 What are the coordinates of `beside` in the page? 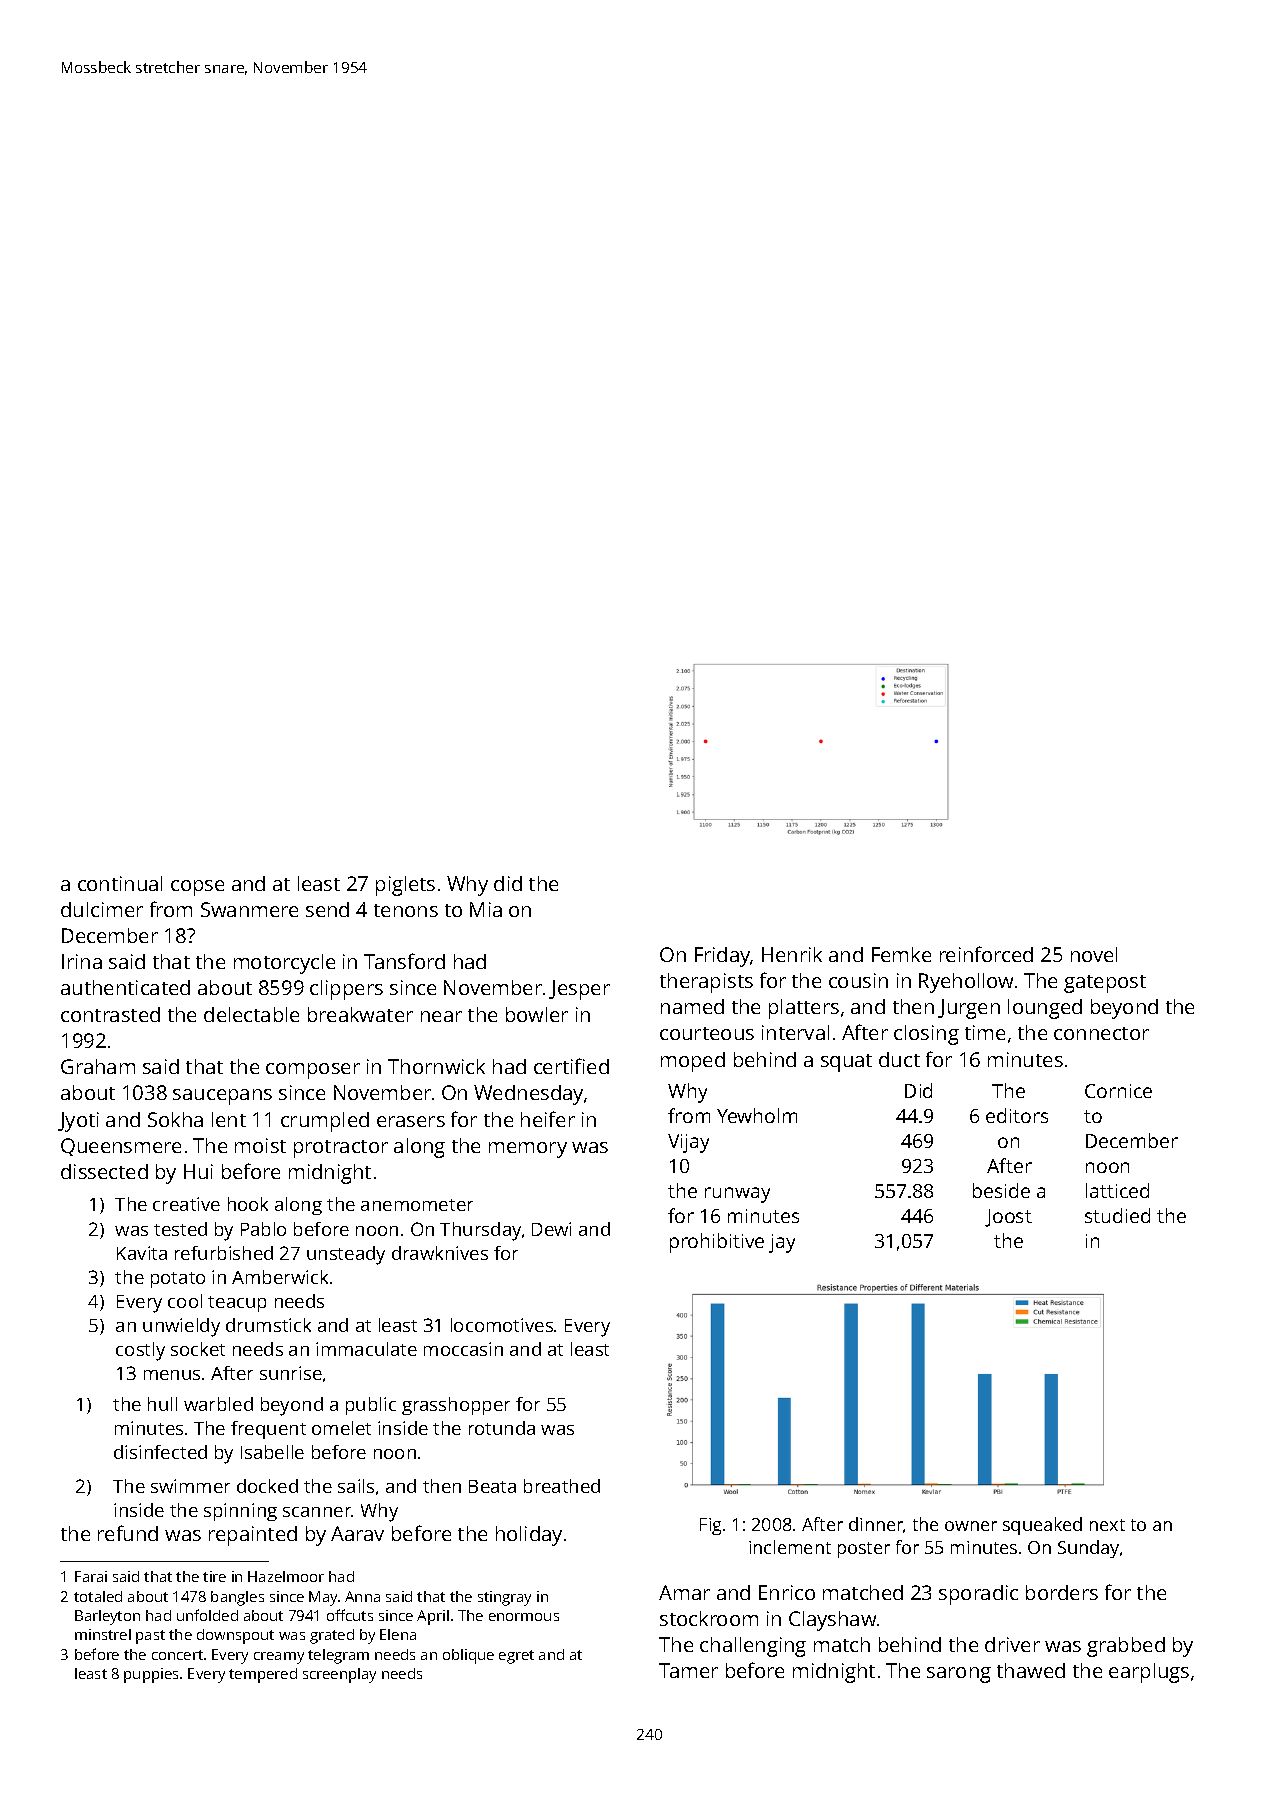 It's located at (1001, 1190).
